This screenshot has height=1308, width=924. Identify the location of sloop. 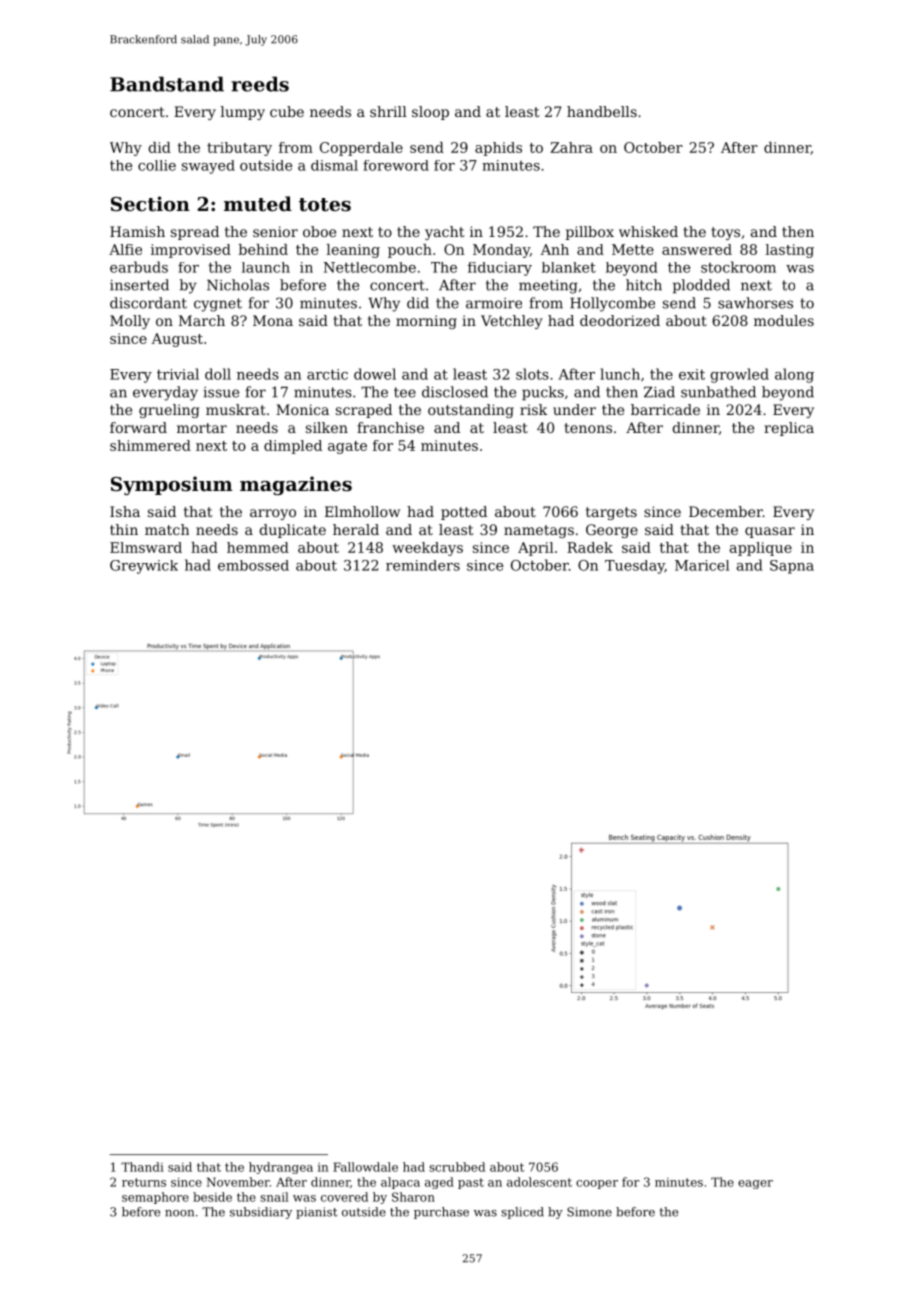
(430, 113).
